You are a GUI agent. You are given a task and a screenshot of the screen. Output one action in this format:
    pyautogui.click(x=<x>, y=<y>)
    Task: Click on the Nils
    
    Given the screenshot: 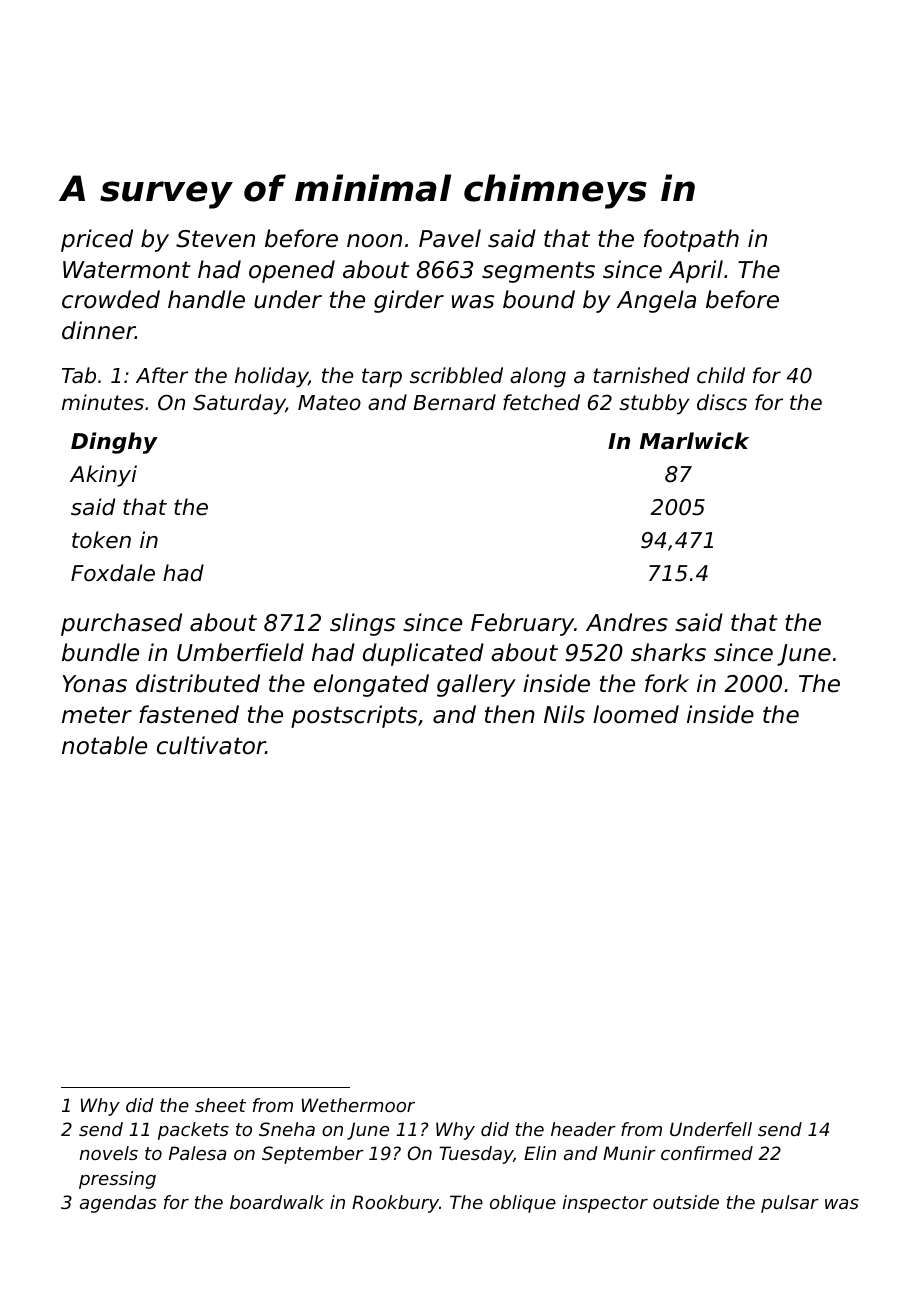 What is the action you would take?
    pyautogui.click(x=564, y=714)
